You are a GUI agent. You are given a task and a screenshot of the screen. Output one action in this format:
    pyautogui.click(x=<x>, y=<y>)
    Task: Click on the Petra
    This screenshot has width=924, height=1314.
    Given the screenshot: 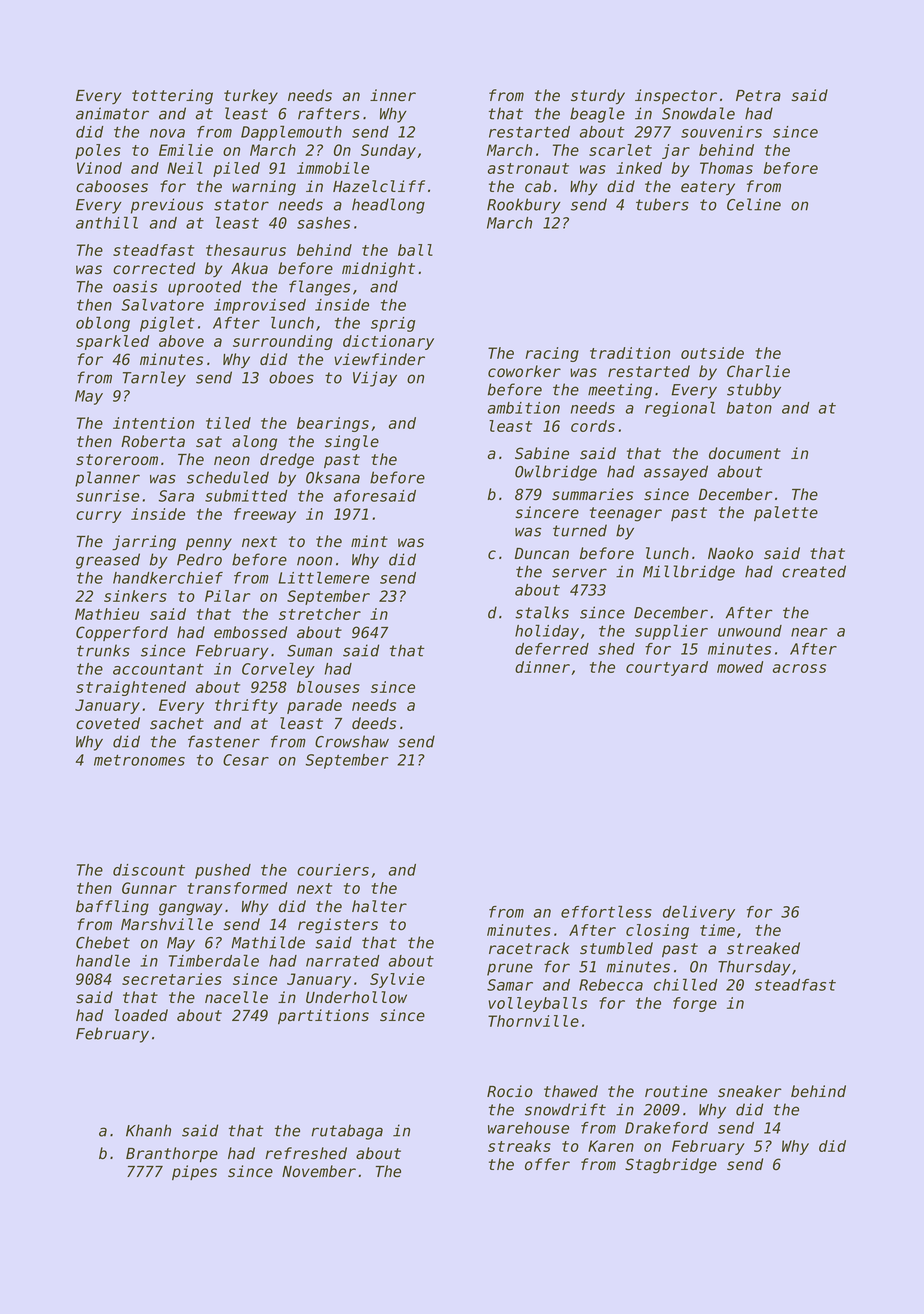 What is the action you would take?
    pyautogui.click(x=758, y=96)
